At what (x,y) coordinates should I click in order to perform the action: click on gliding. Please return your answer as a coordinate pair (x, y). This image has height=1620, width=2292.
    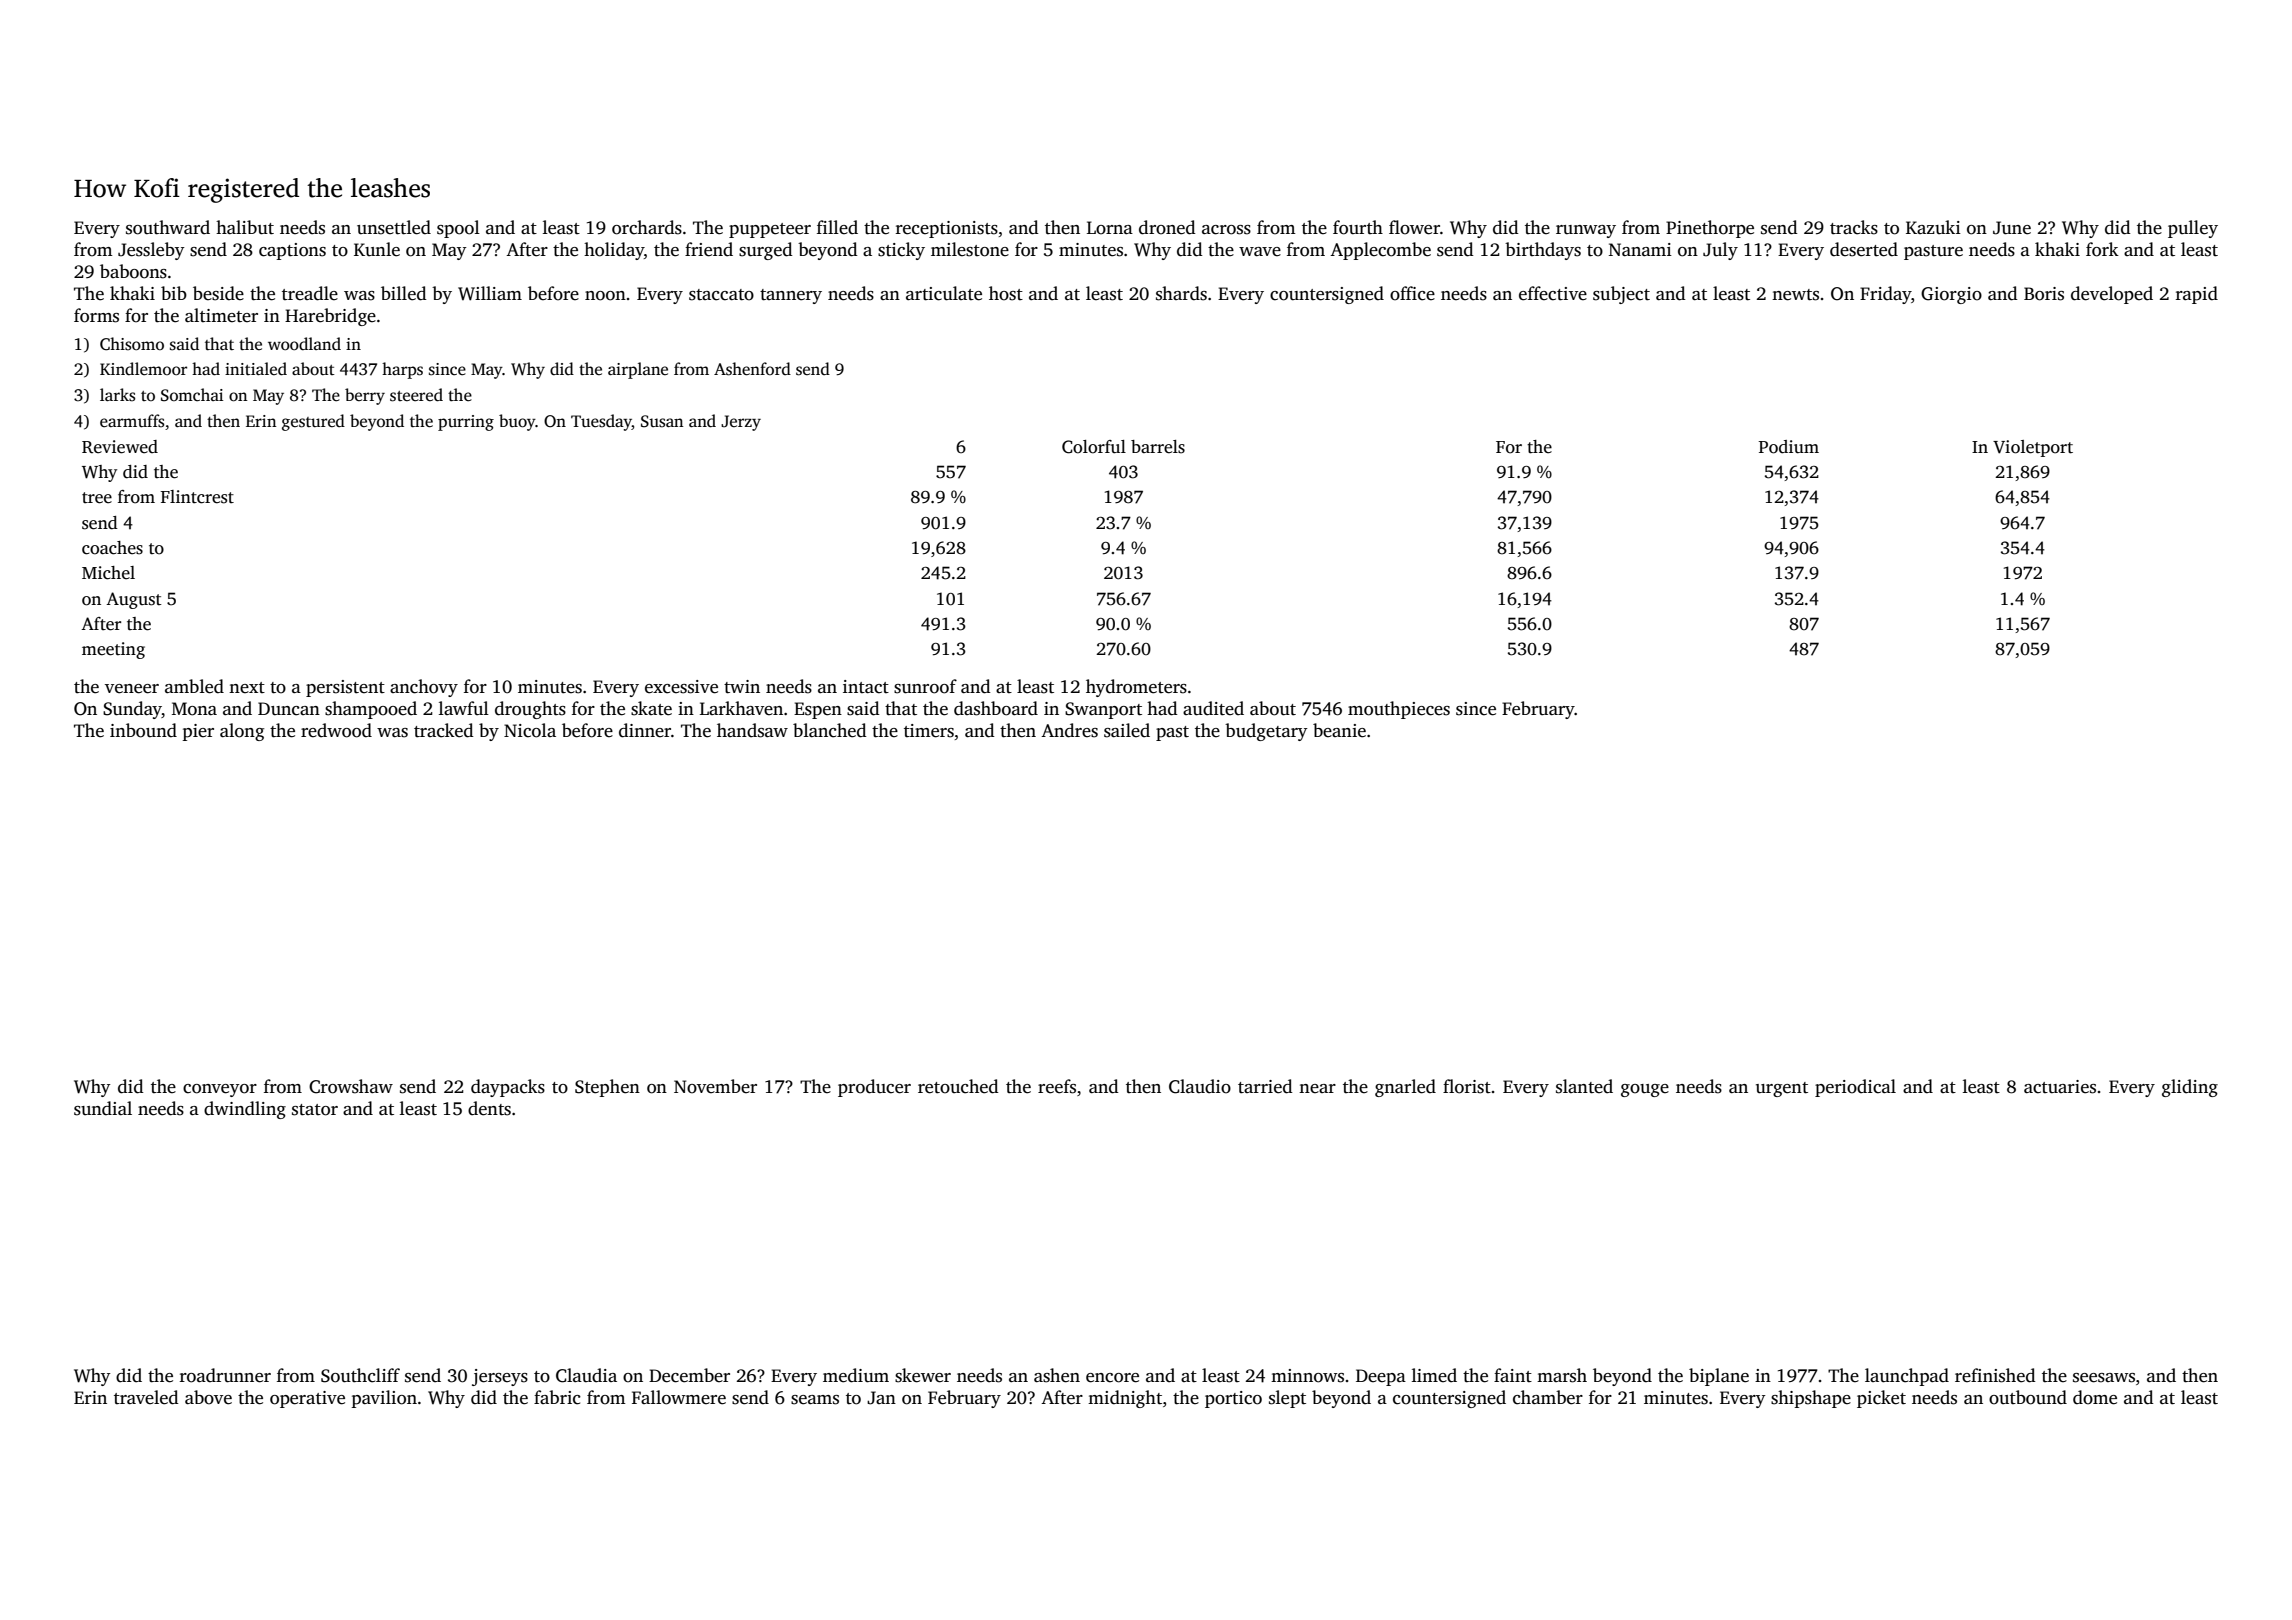
    Looking at the image, I should click on (2190, 1088).
